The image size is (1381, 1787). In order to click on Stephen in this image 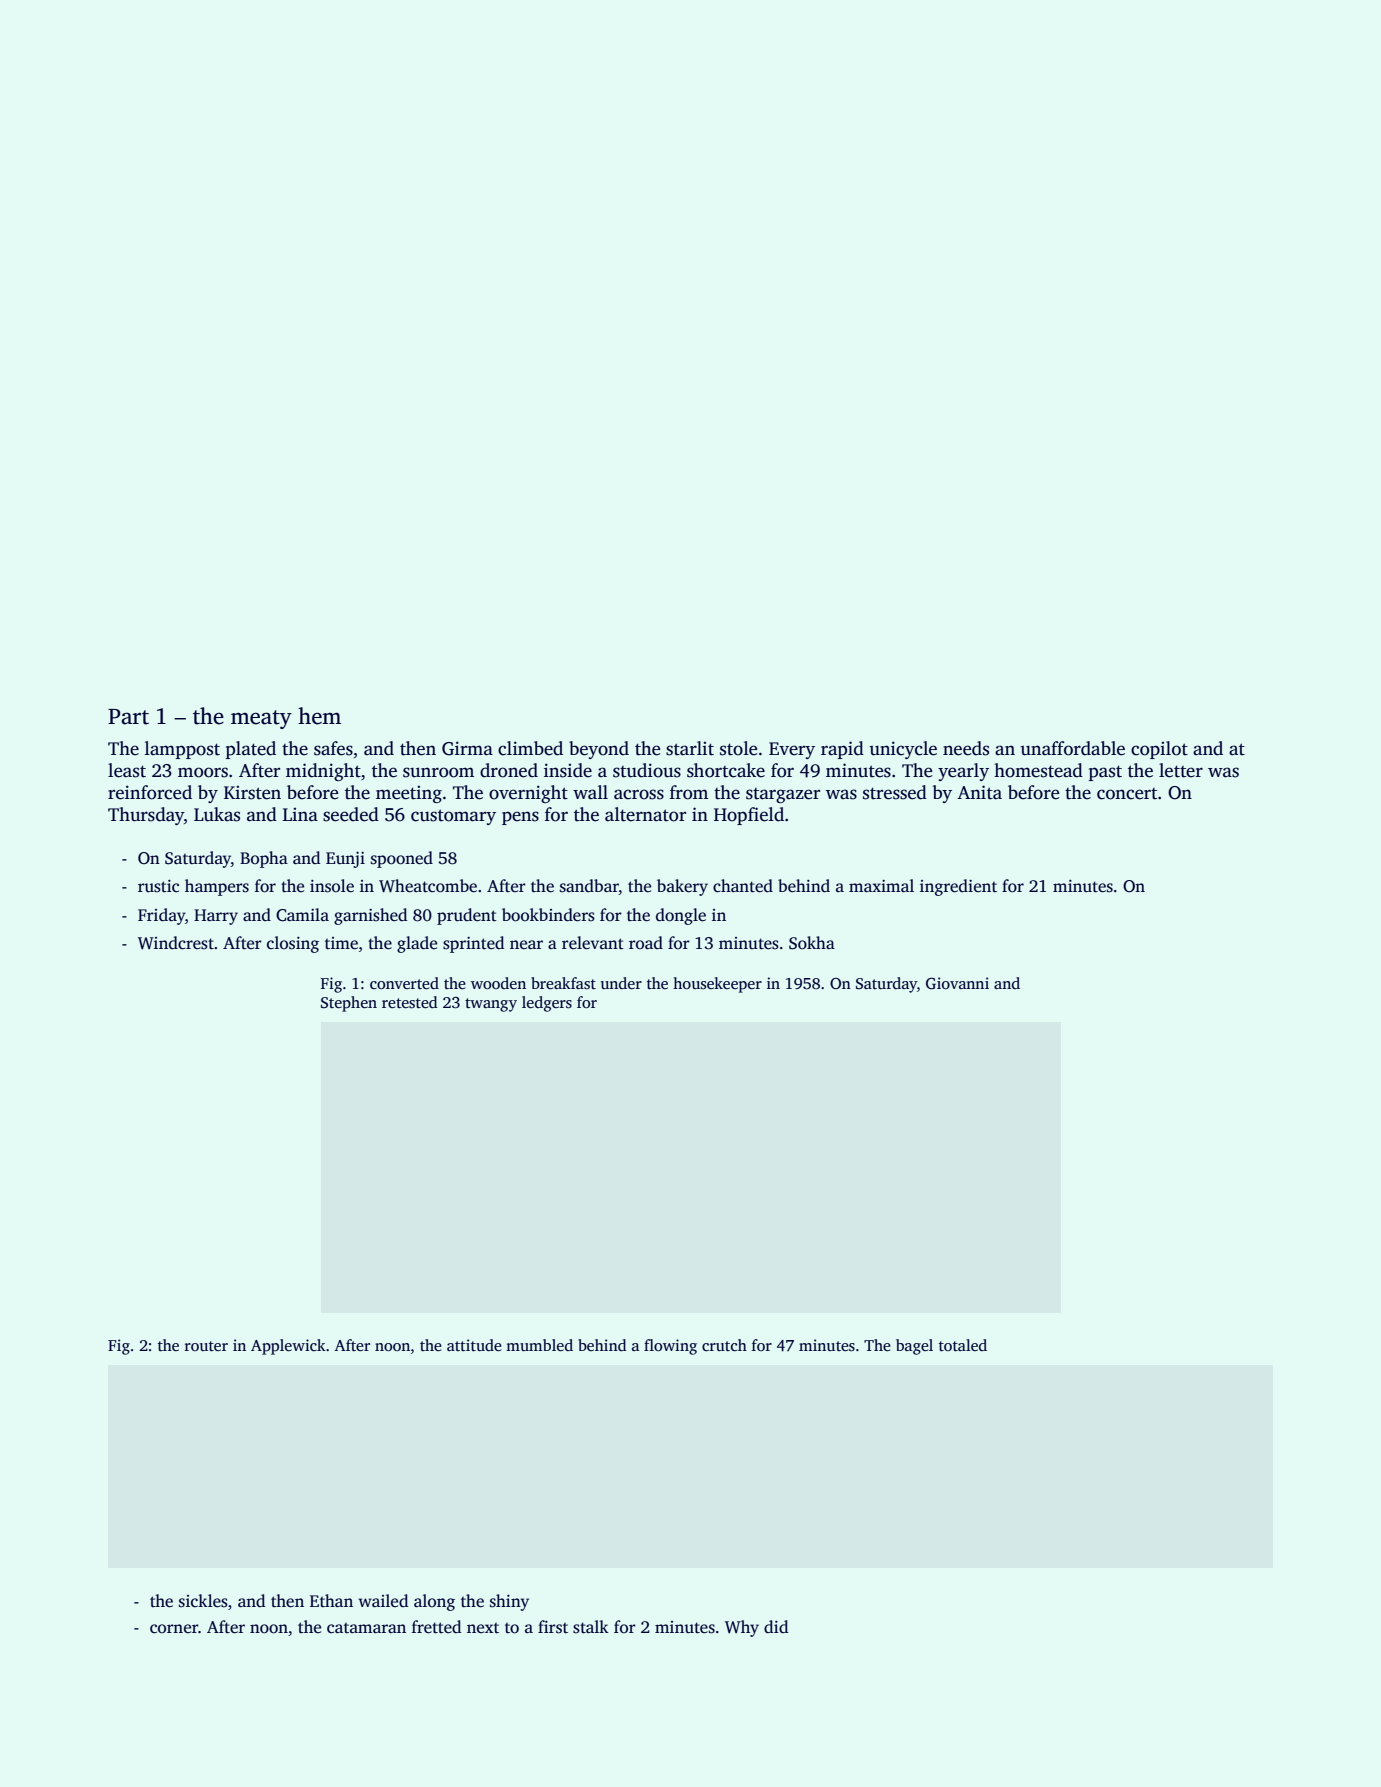, I will do `click(349, 1004)`.
